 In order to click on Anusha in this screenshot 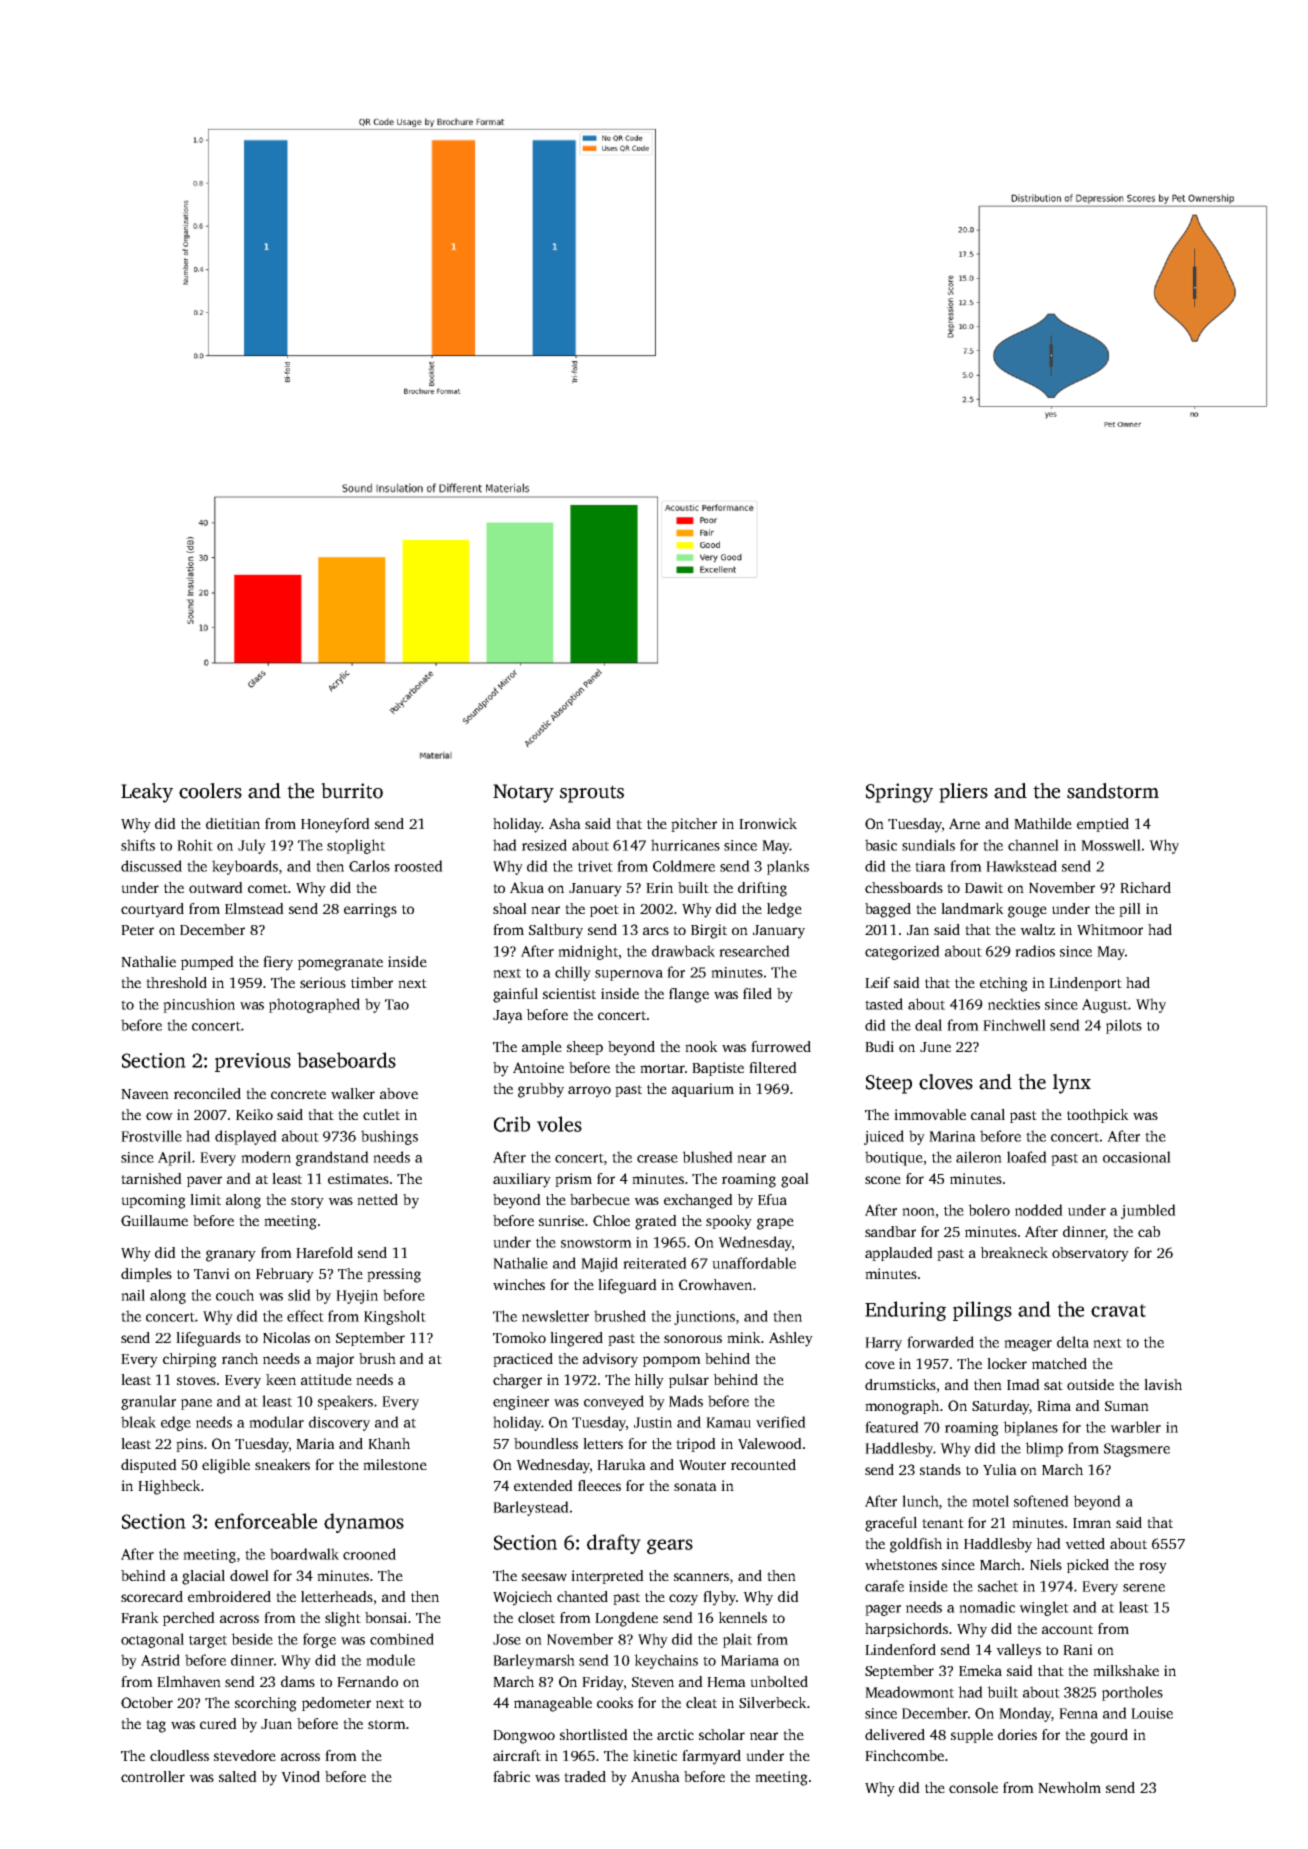, I will do `click(655, 1776)`.
